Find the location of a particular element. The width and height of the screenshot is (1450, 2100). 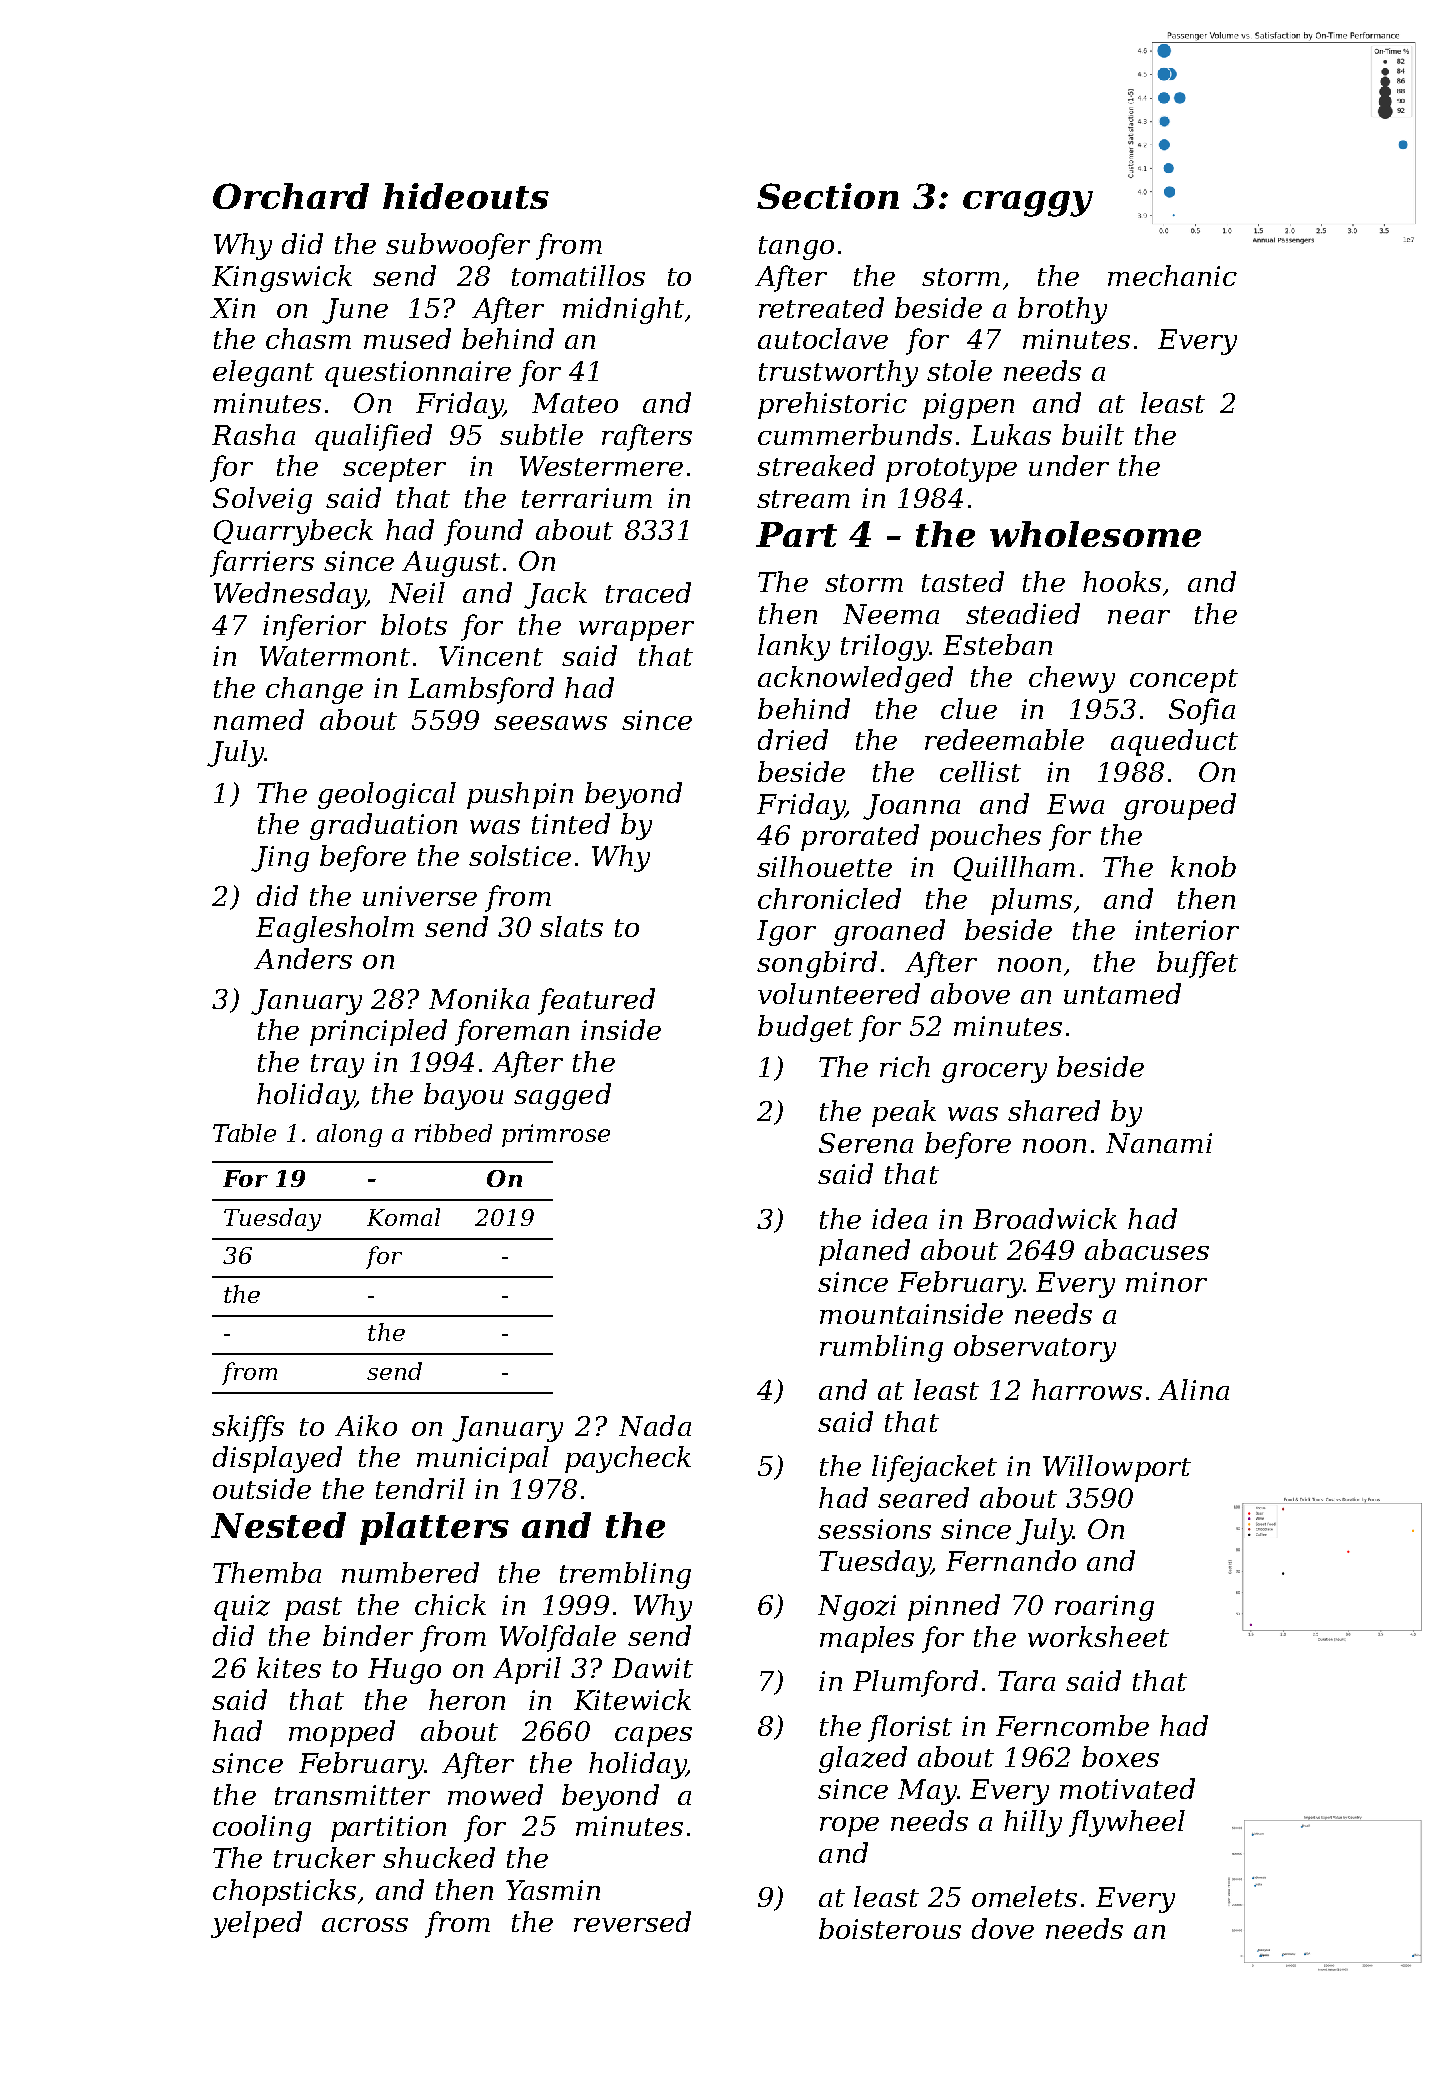

change is located at coordinates (314, 690).
